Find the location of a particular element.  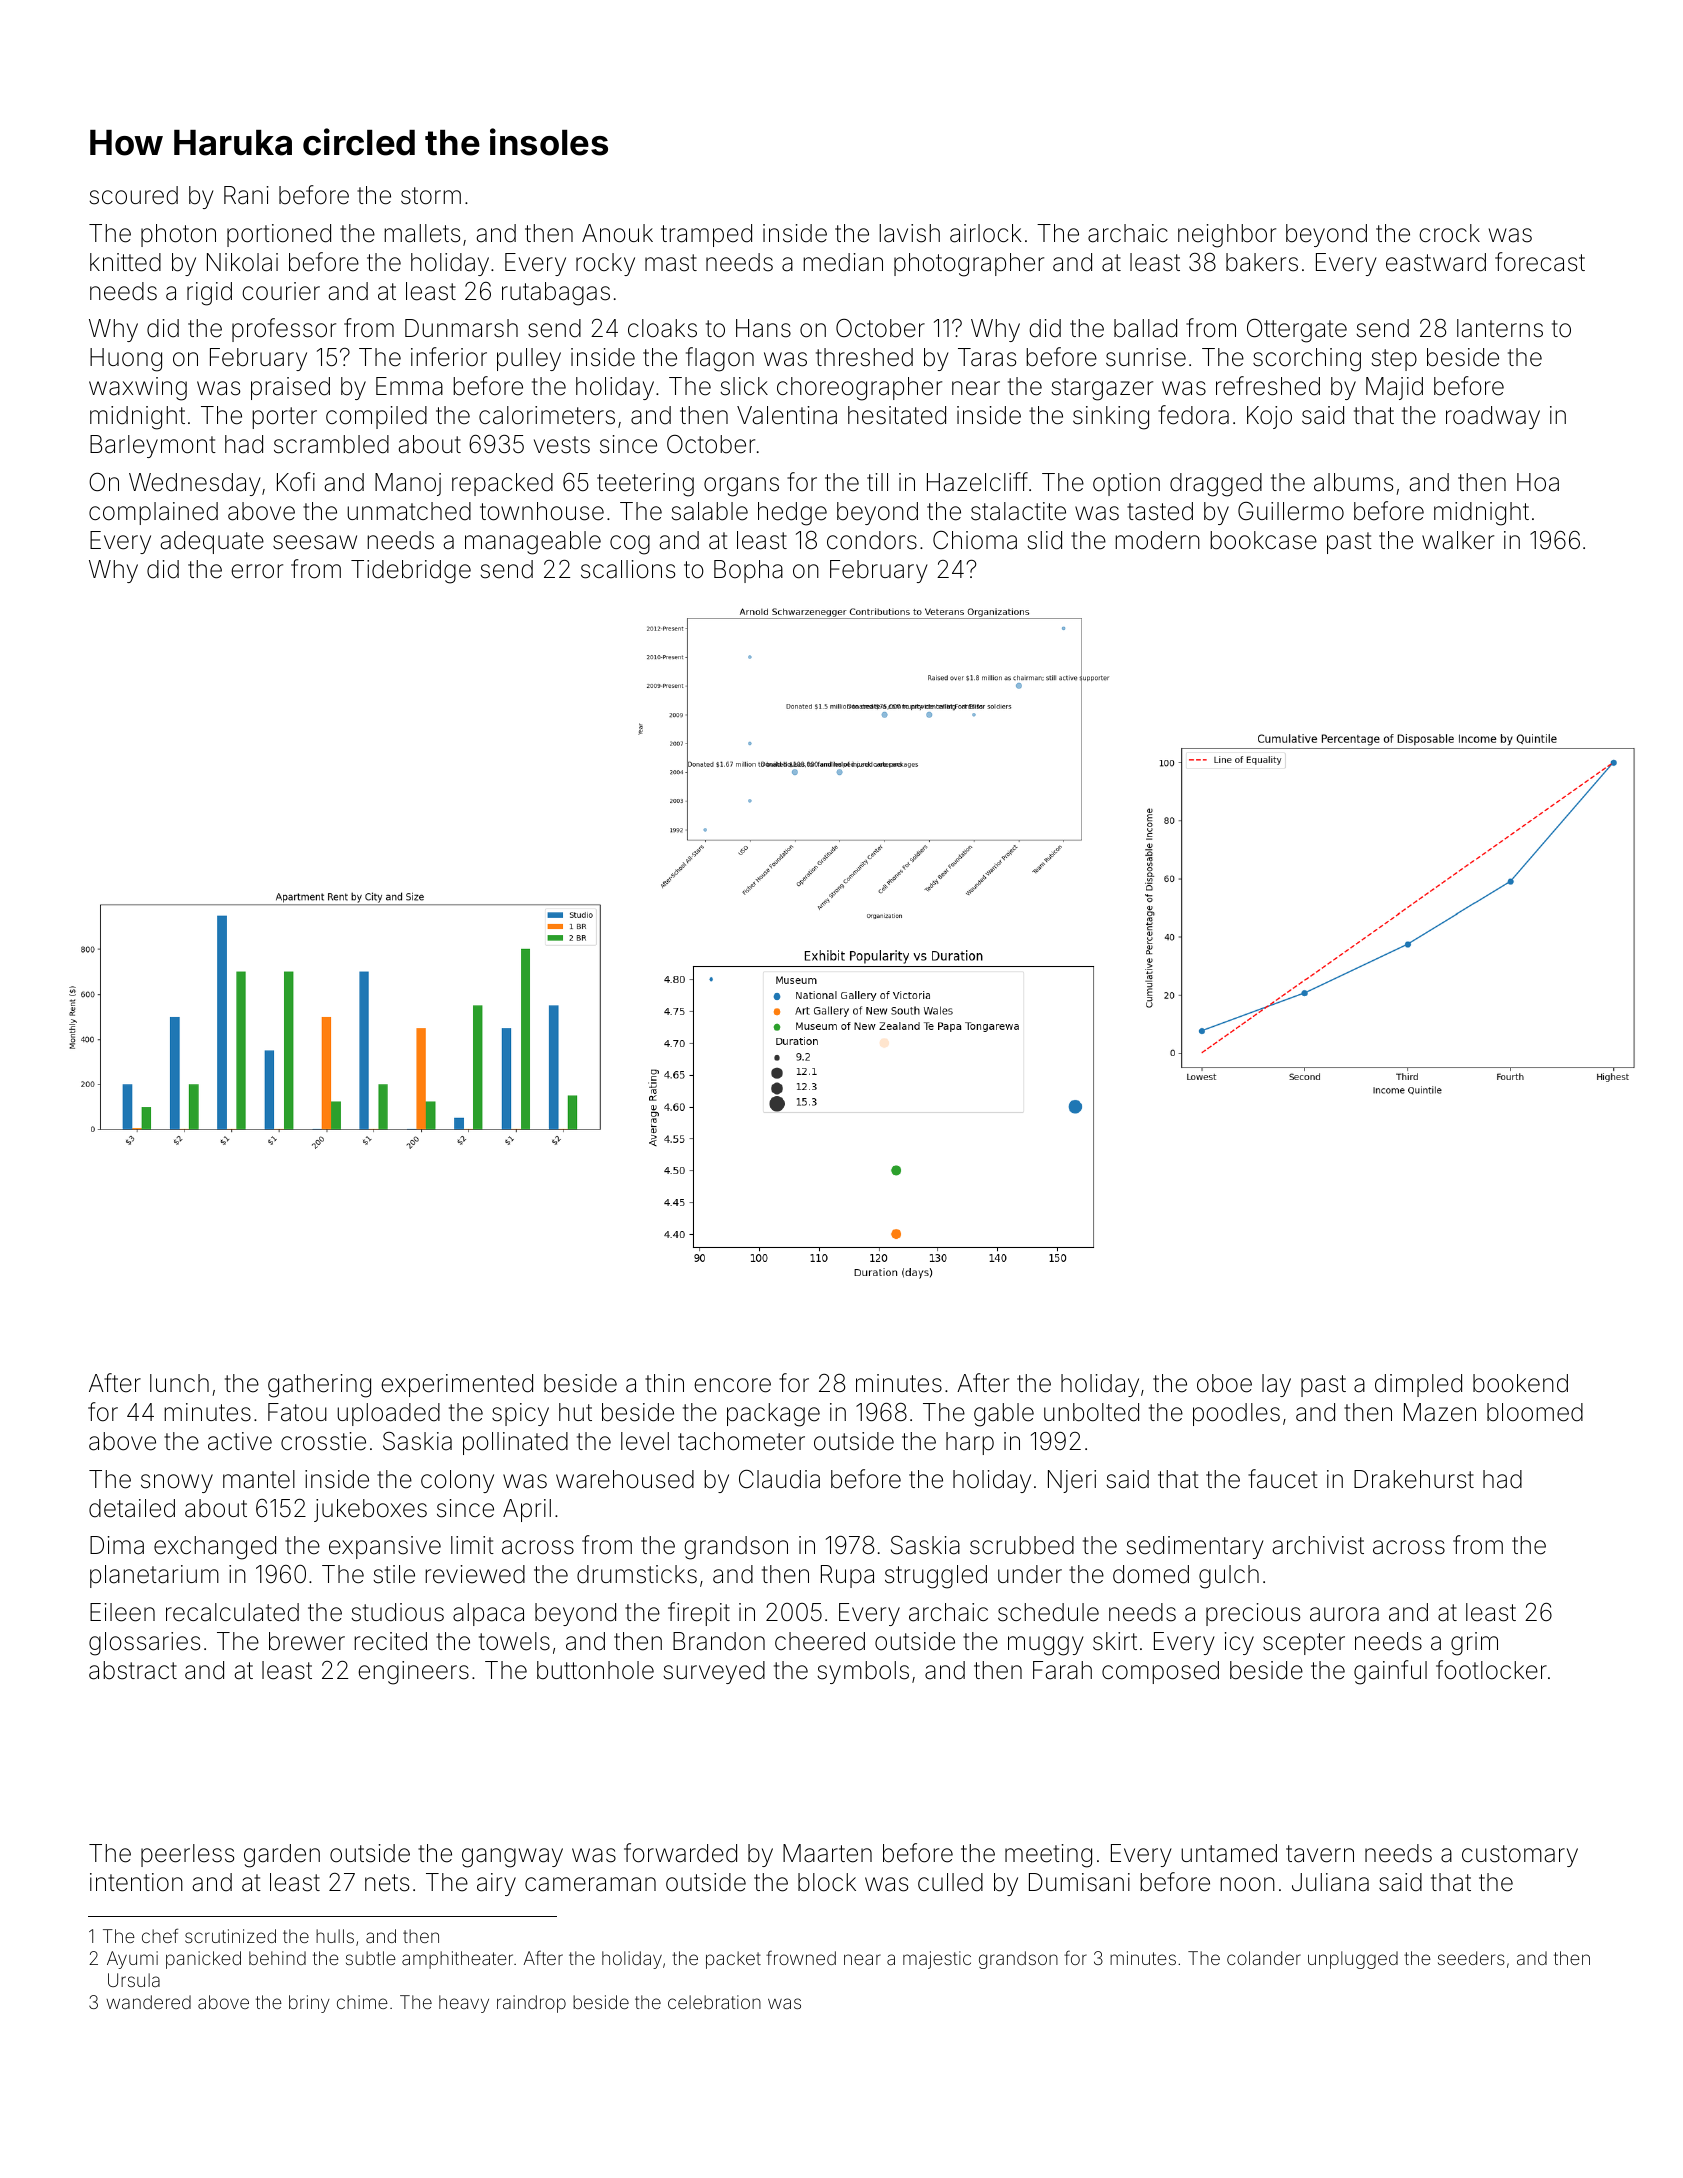

lavish is located at coordinates (909, 233).
